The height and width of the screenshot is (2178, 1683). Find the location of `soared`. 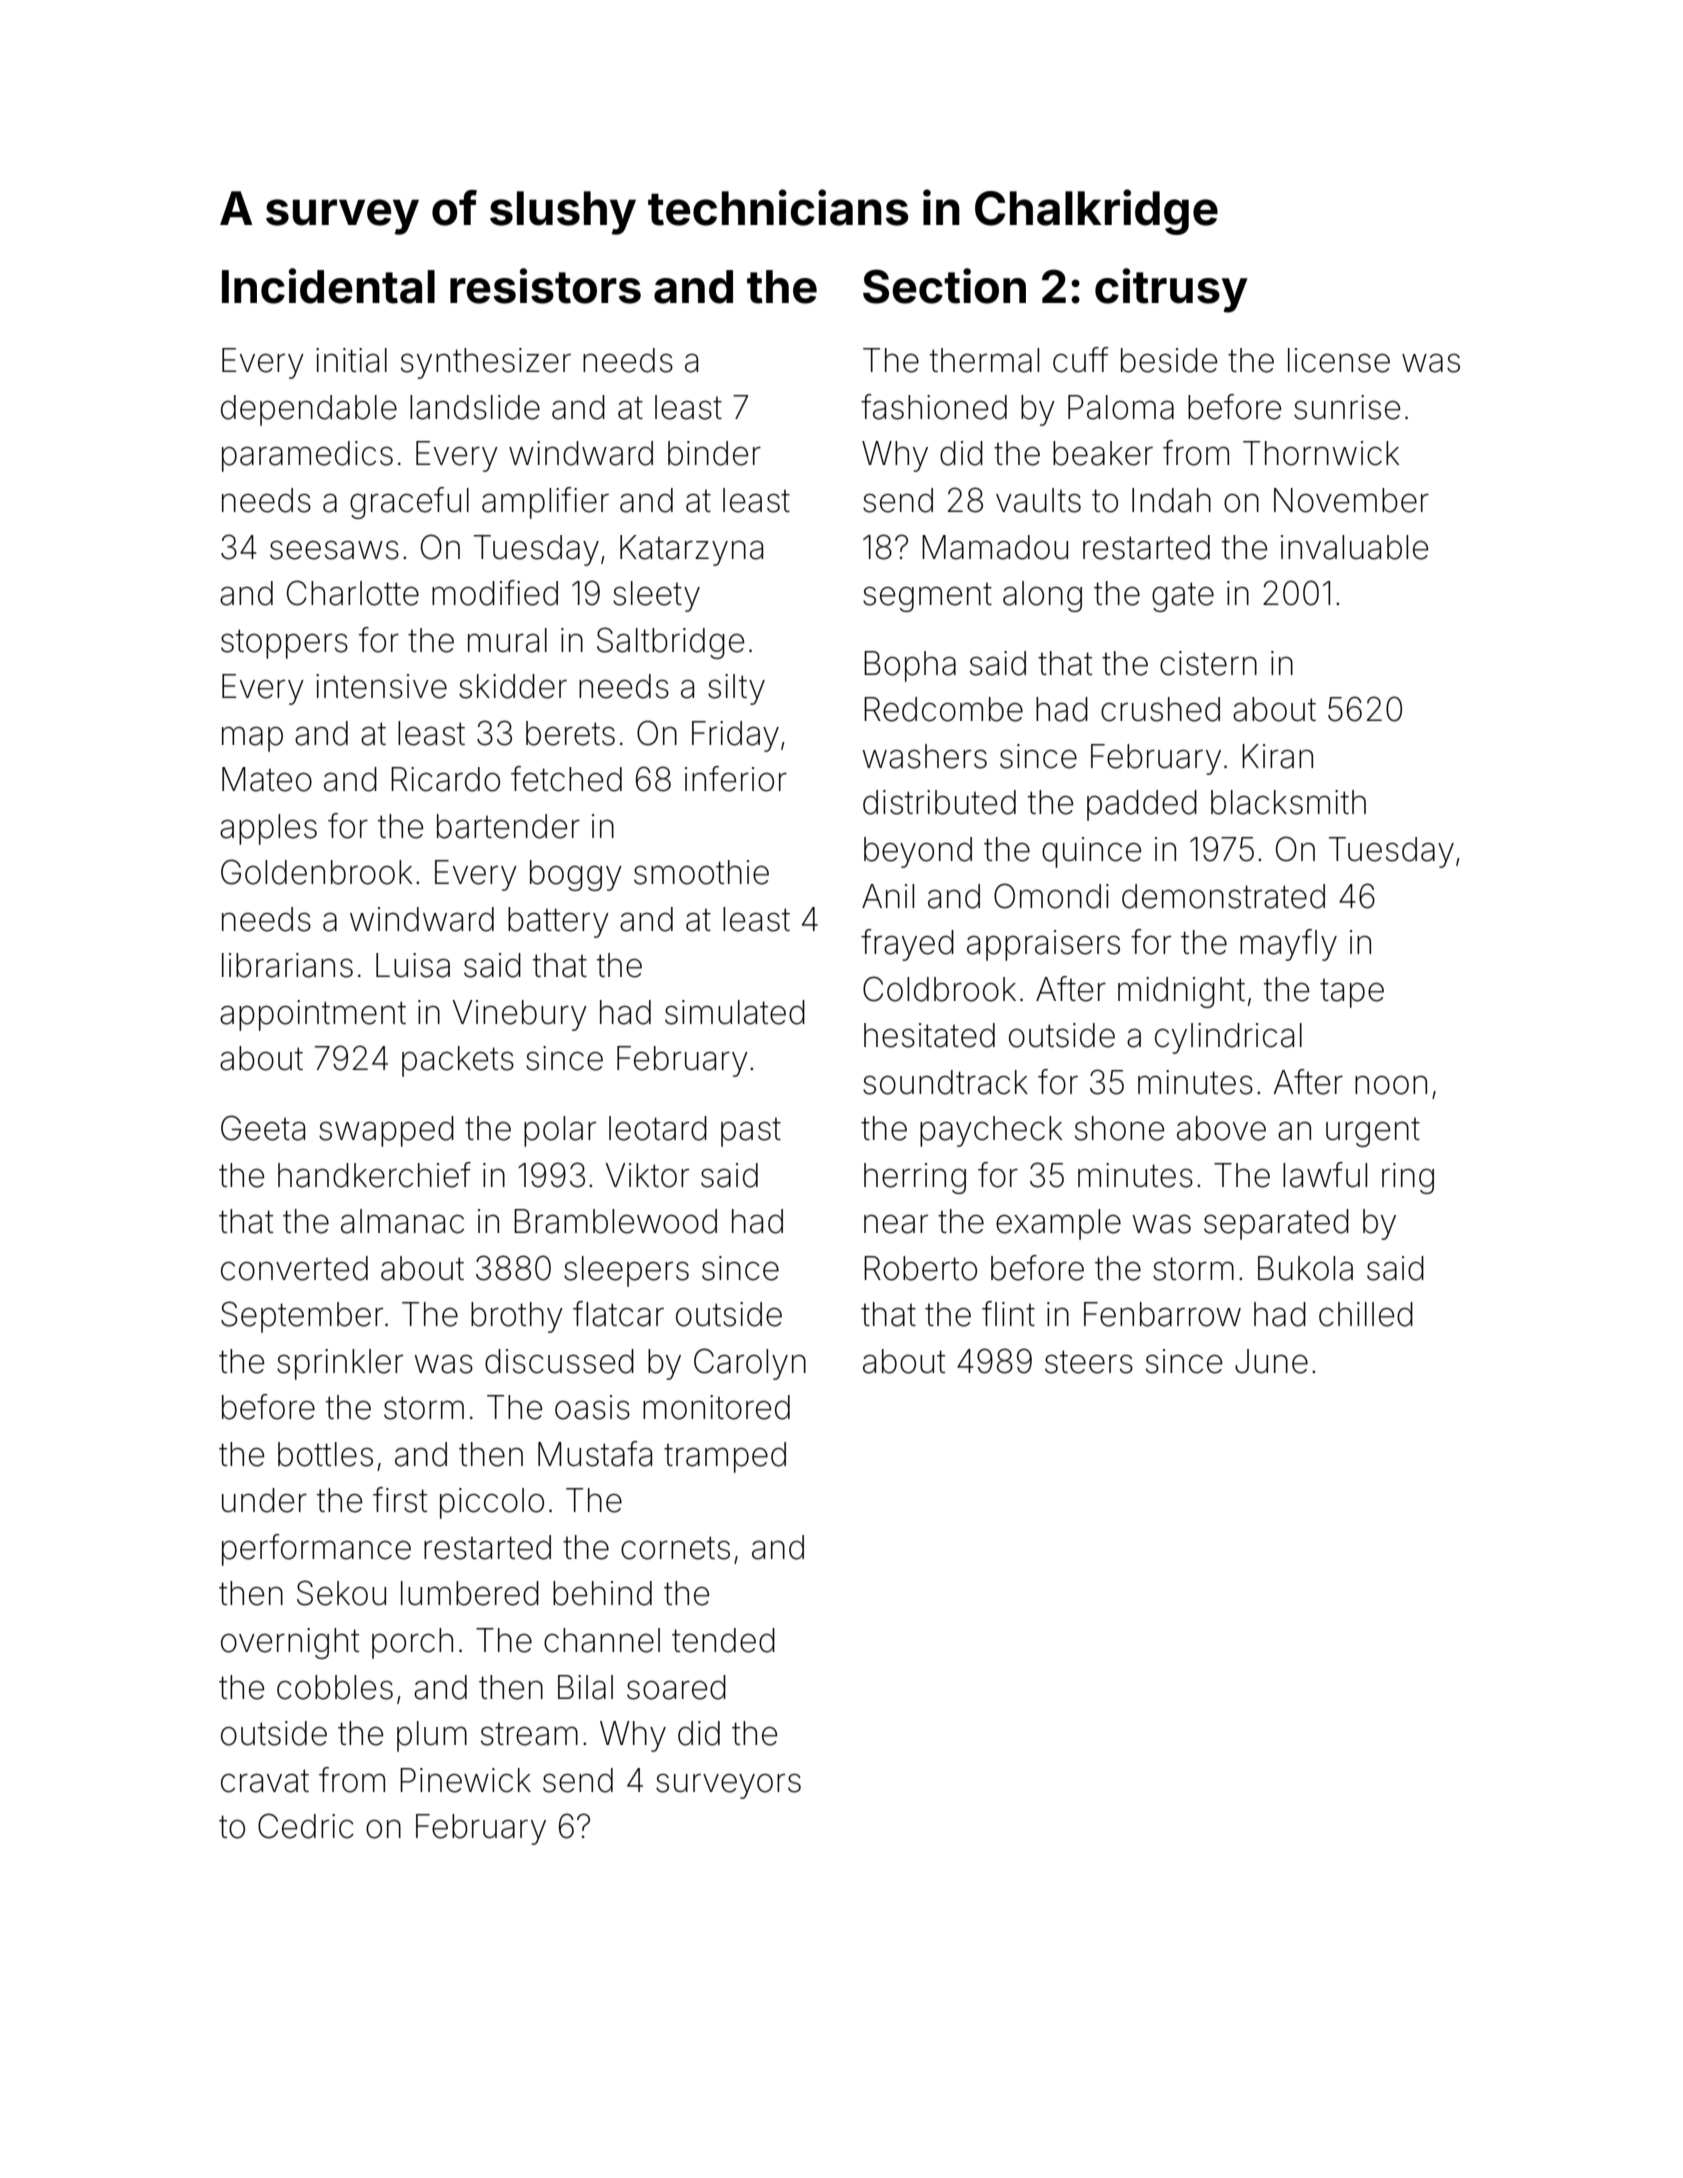

soared is located at coordinates (676, 1687).
